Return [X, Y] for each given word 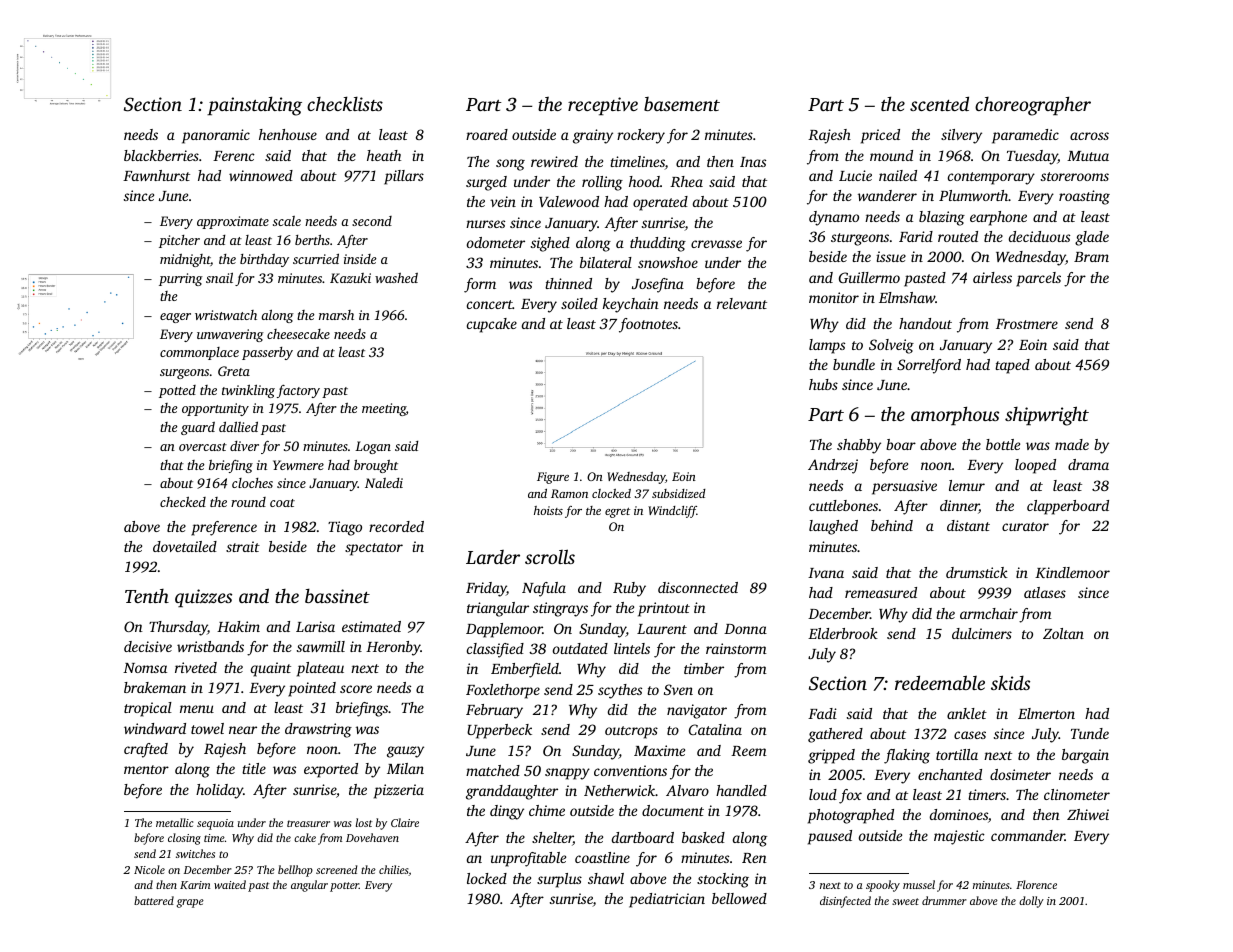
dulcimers [982, 633]
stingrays [560, 609]
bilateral [606, 262]
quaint [271, 669]
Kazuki [350, 278]
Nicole [149, 869]
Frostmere [1027, 324]
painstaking [254, 106]
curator [1025, 526]
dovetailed [185, 546]
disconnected [698, 587]
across [1089, 136]
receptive [603, 106]
